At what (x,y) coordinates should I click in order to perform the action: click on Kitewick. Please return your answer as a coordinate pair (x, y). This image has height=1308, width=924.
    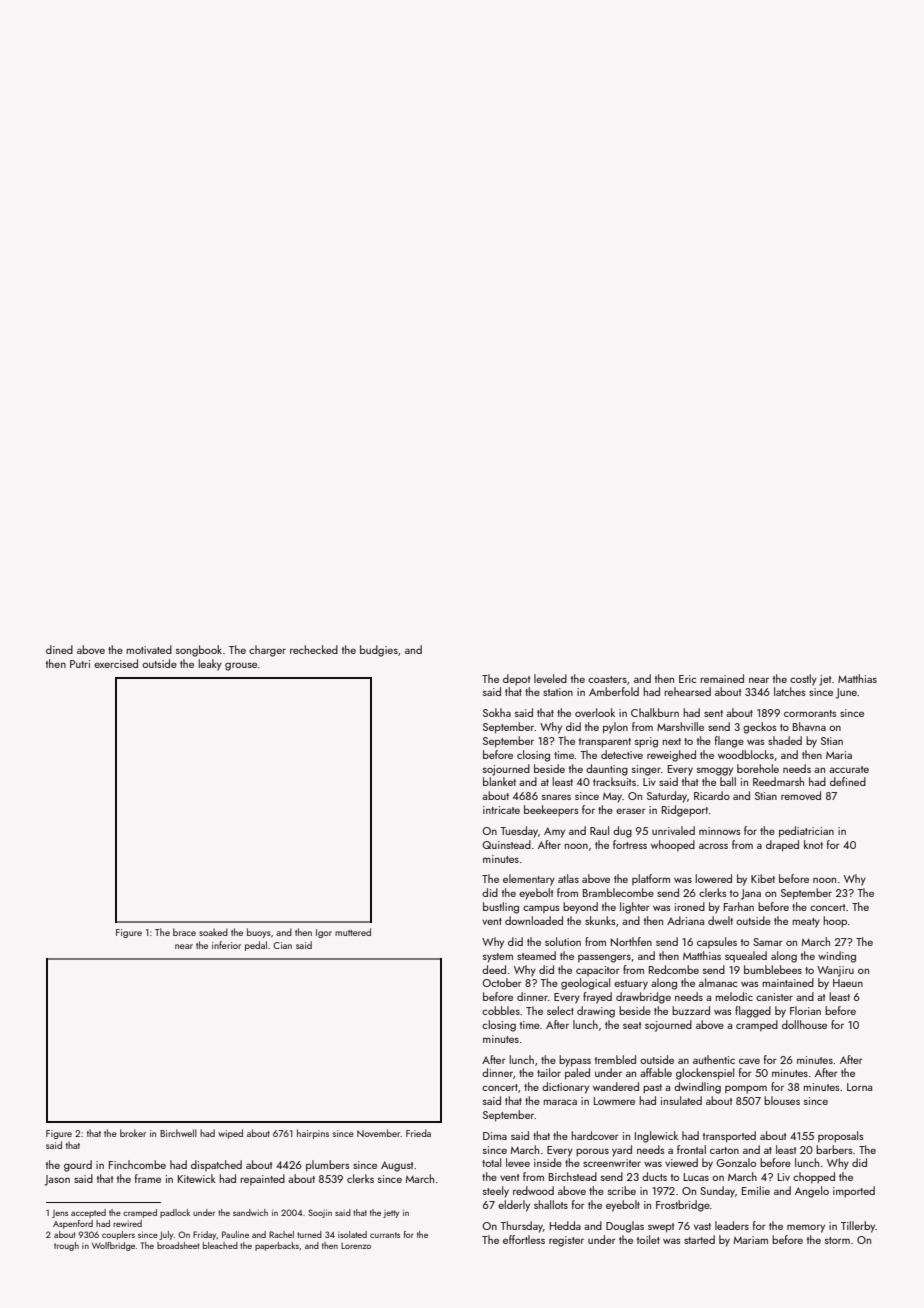
    Looking at the image, I should click on (197, 1178).
